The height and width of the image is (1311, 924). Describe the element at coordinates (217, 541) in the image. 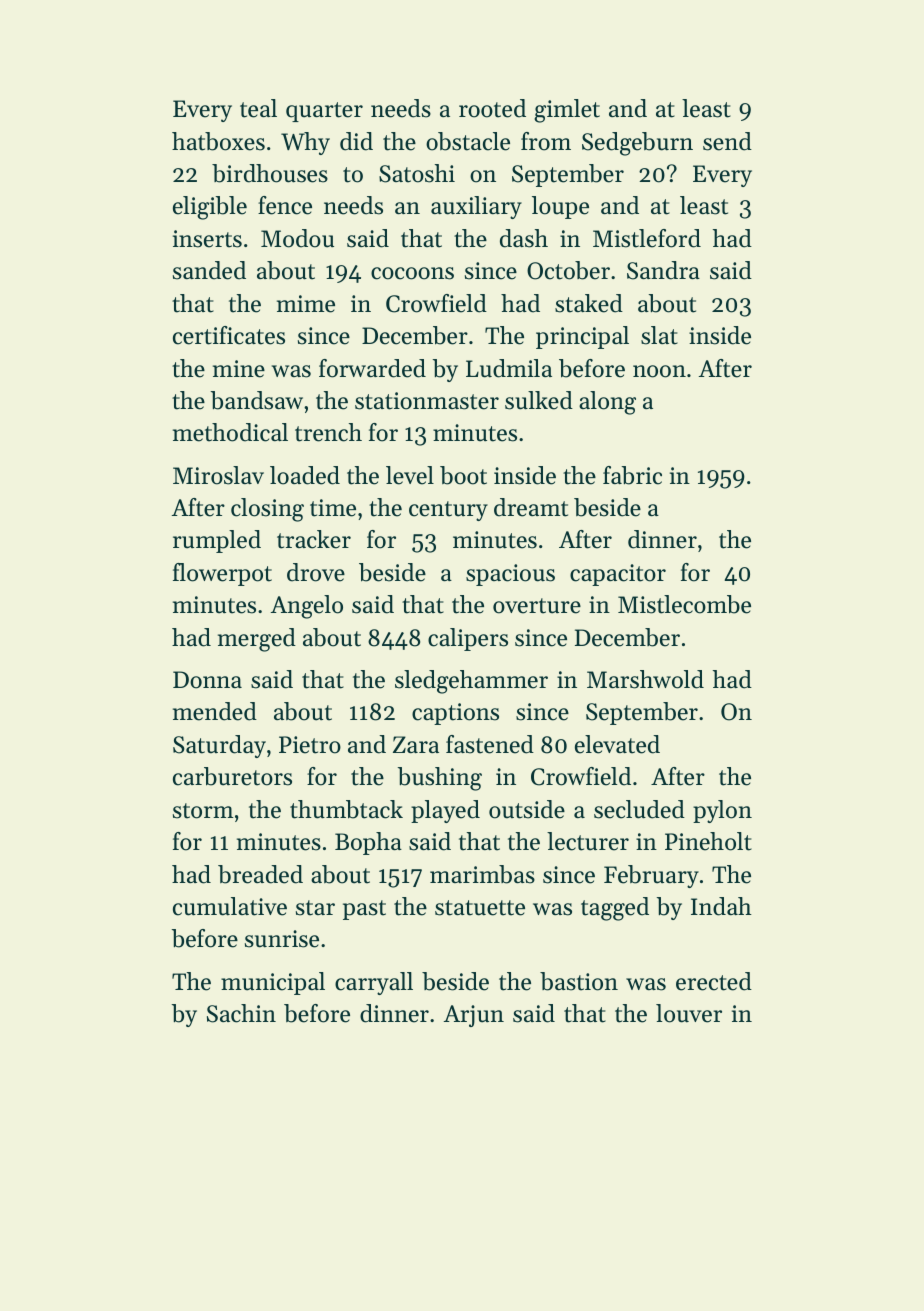

I see `rumpled` at that location.
